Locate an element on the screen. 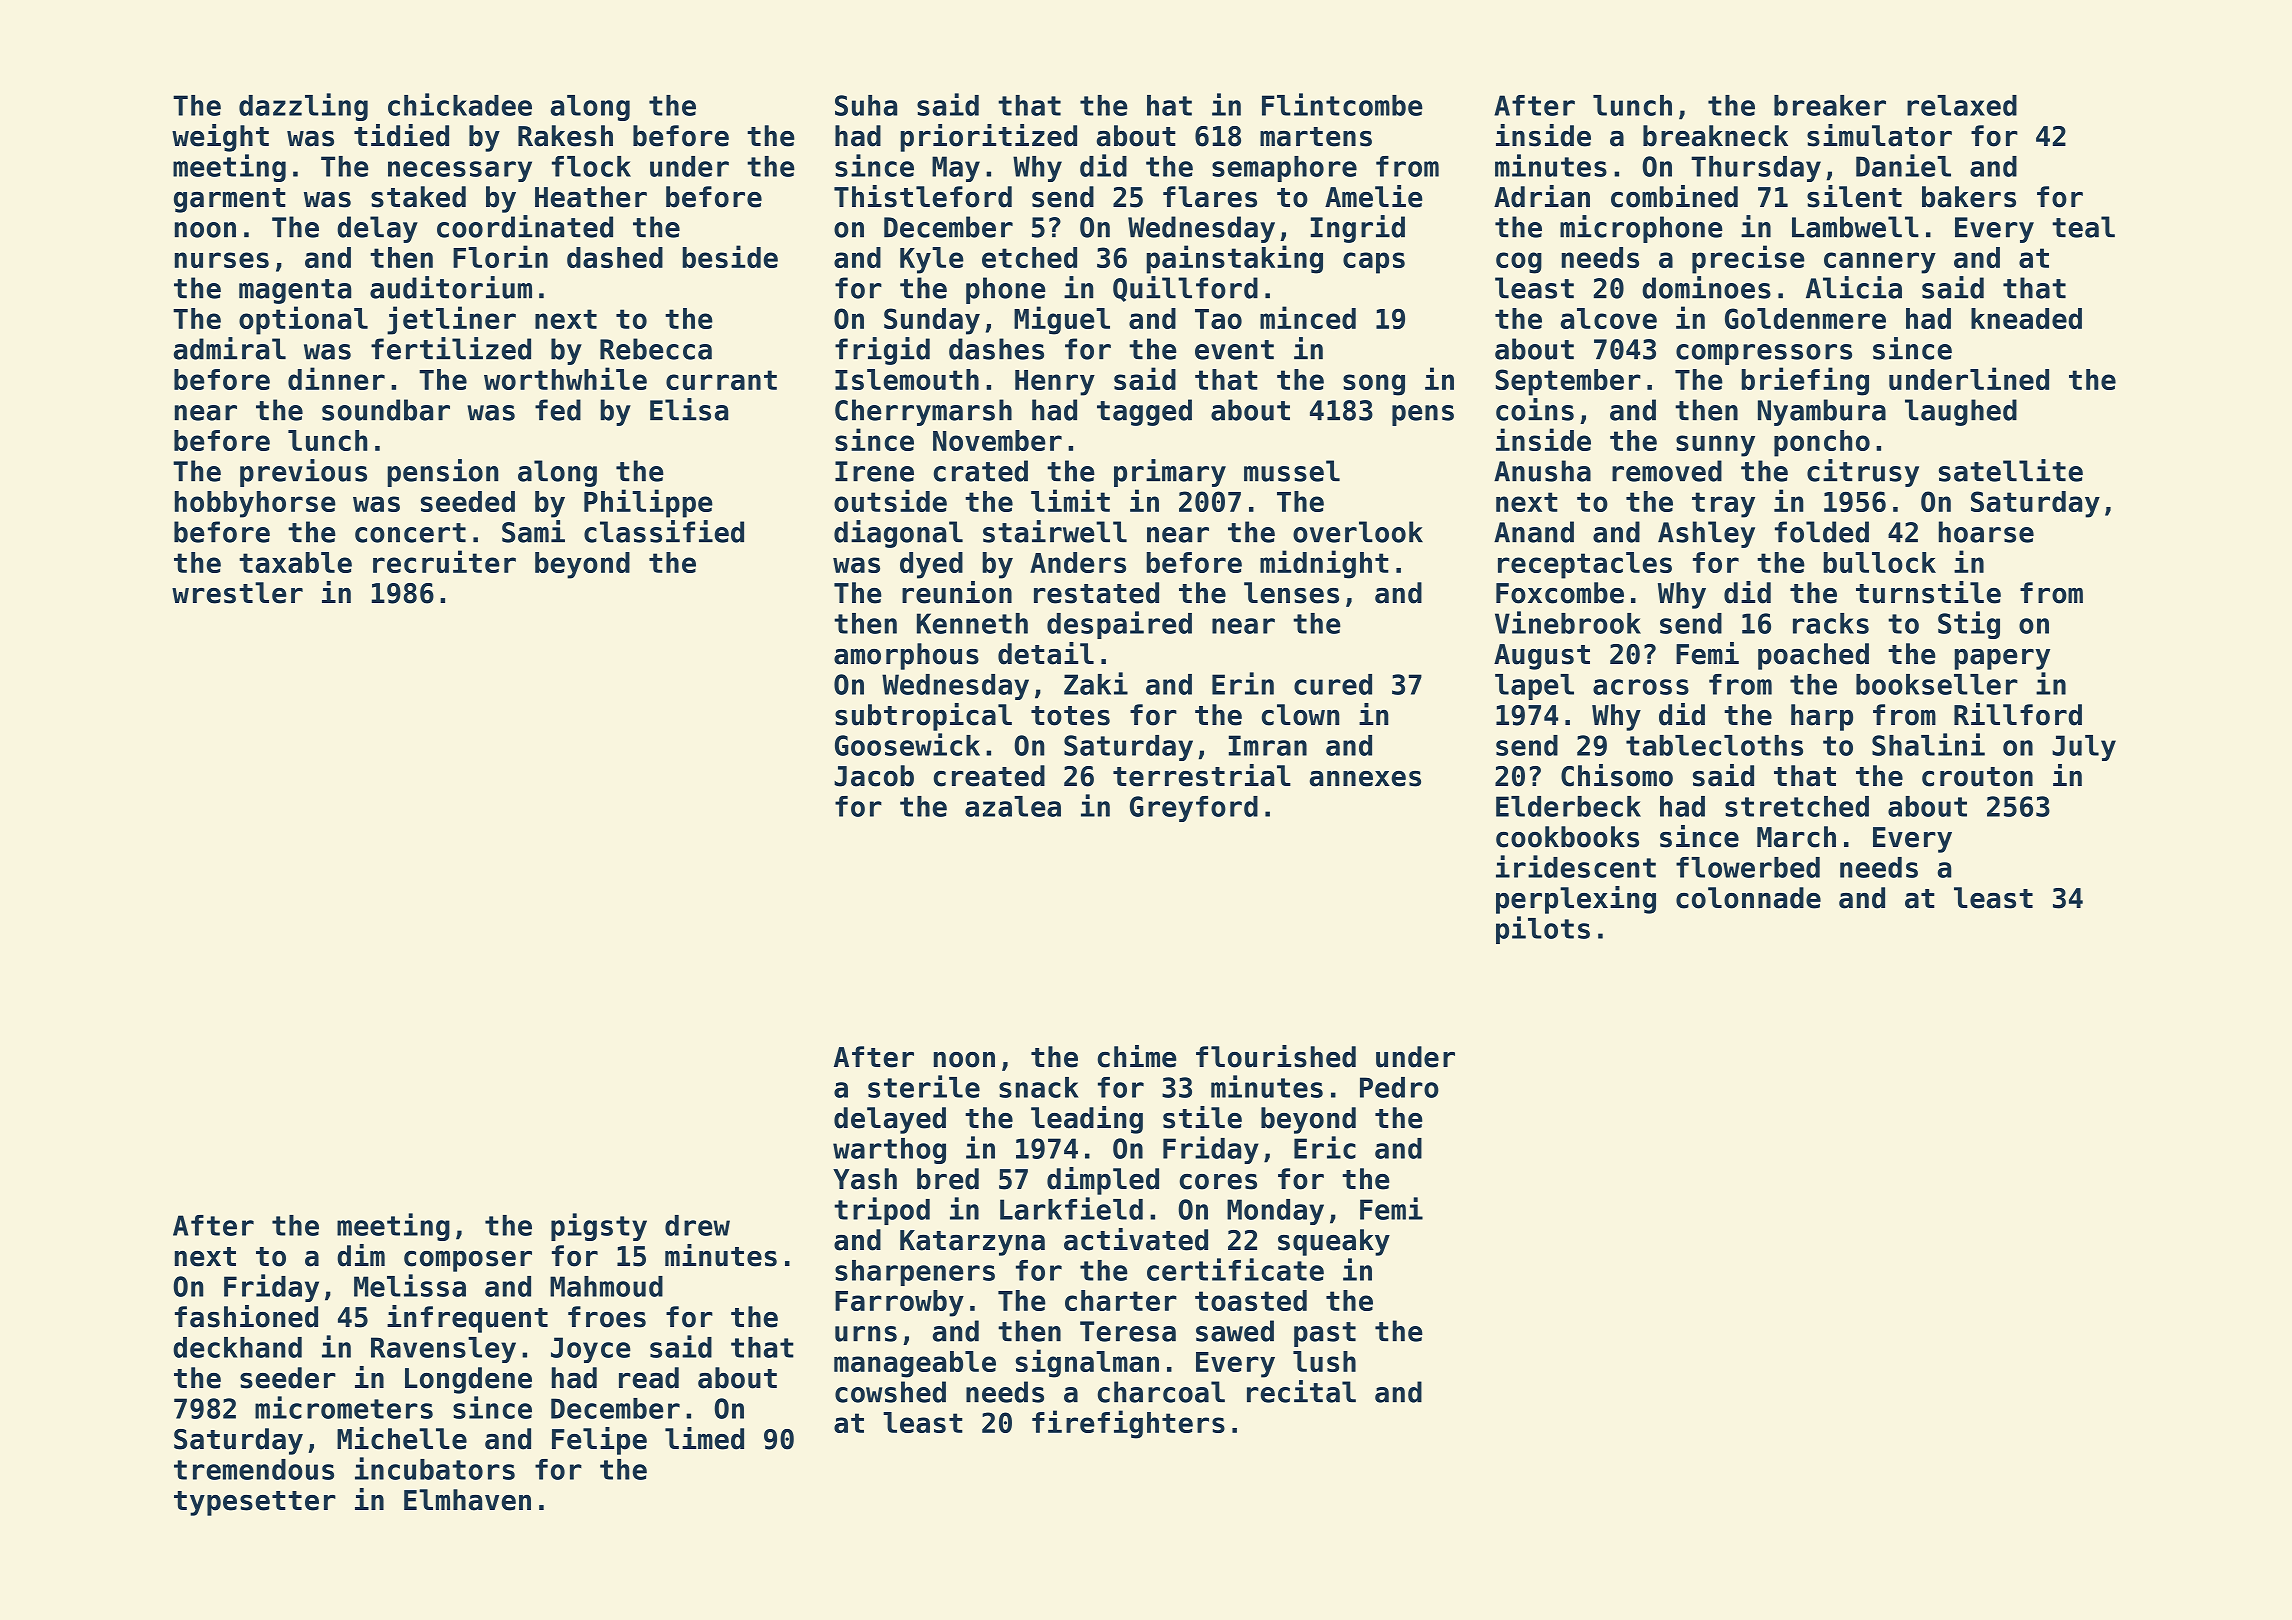 This screenshot has width=2292, height=1620. September is located at coordinates (1568, 382).
